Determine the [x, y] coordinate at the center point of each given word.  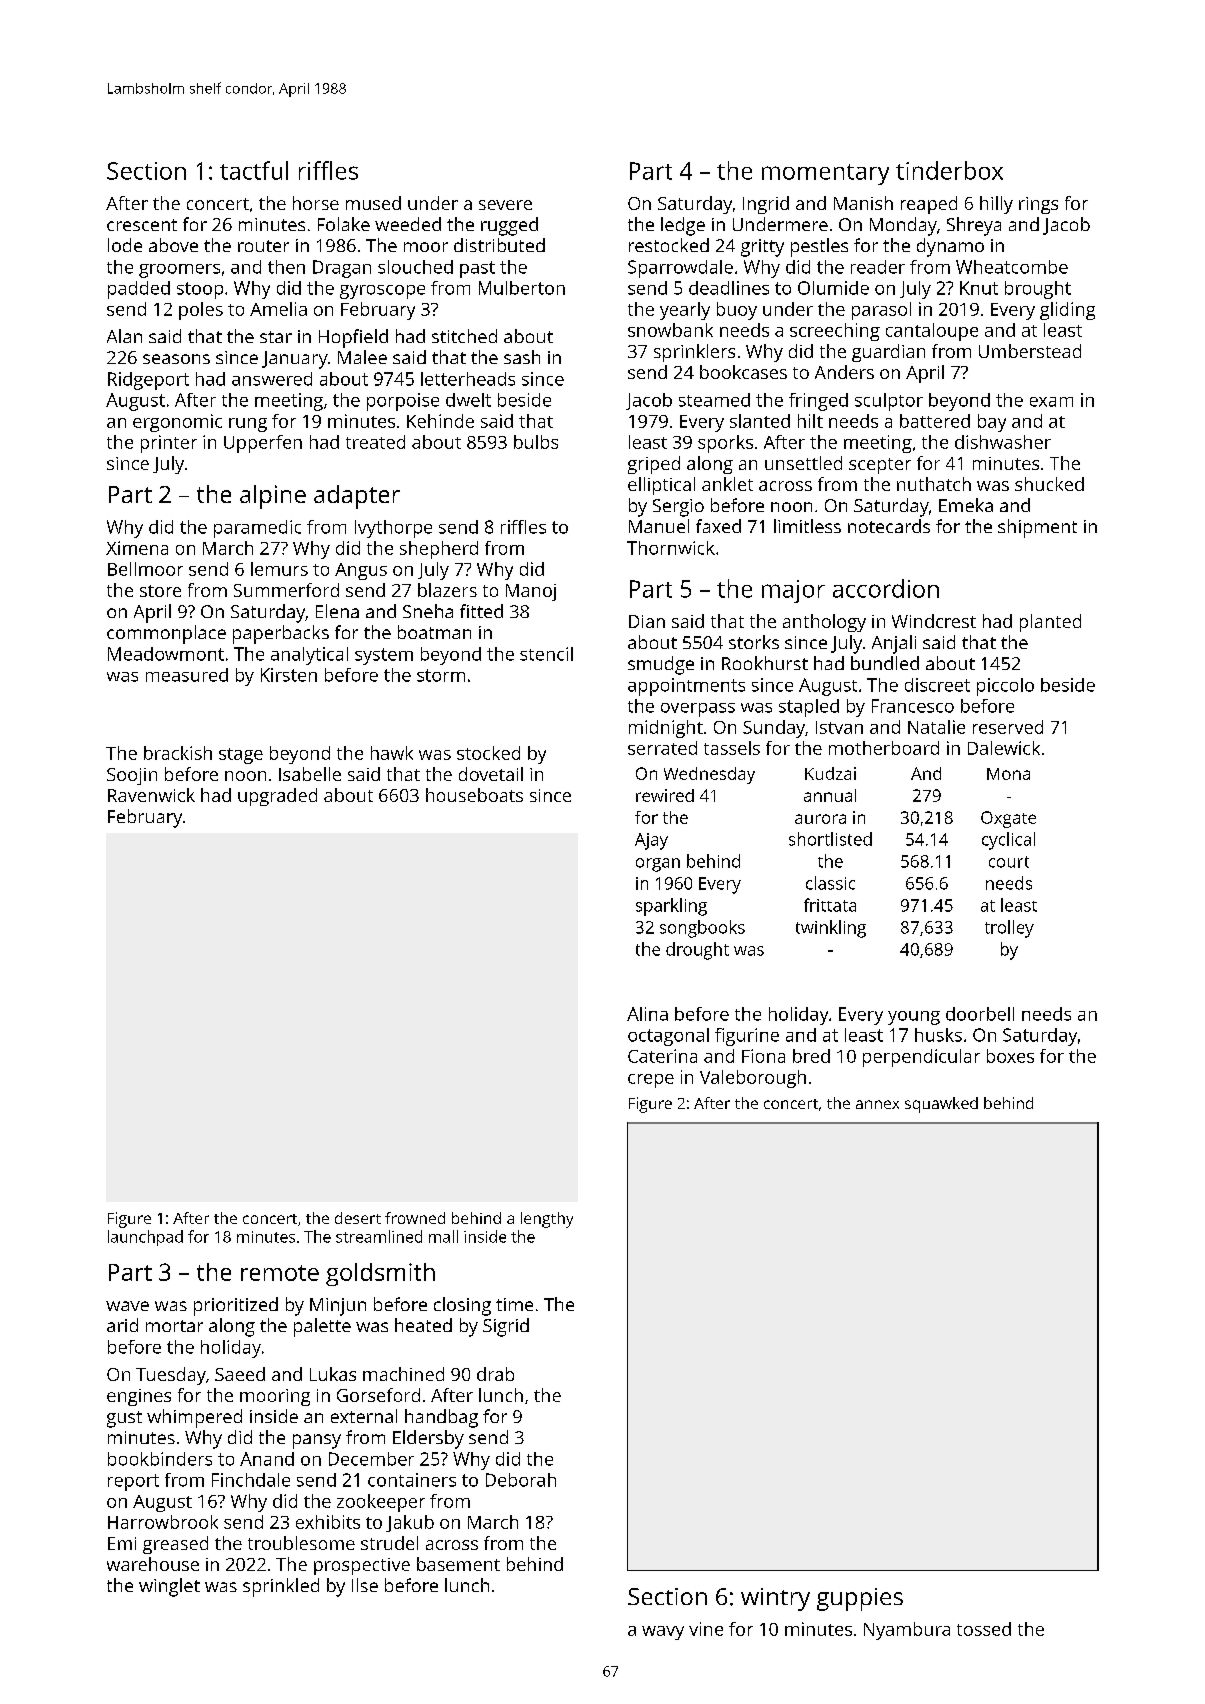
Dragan [342, 269]
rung [248, 425]
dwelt [468, 400]
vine [706, 1629]
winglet [169, 1587]
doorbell [980, 1014]
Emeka [966, 505]
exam [1051, 402]
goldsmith [380, 1274]
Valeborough [753, 1079]
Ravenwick [151, 795]
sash [522, 357]
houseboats [474, 795]
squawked [941, 1105]
